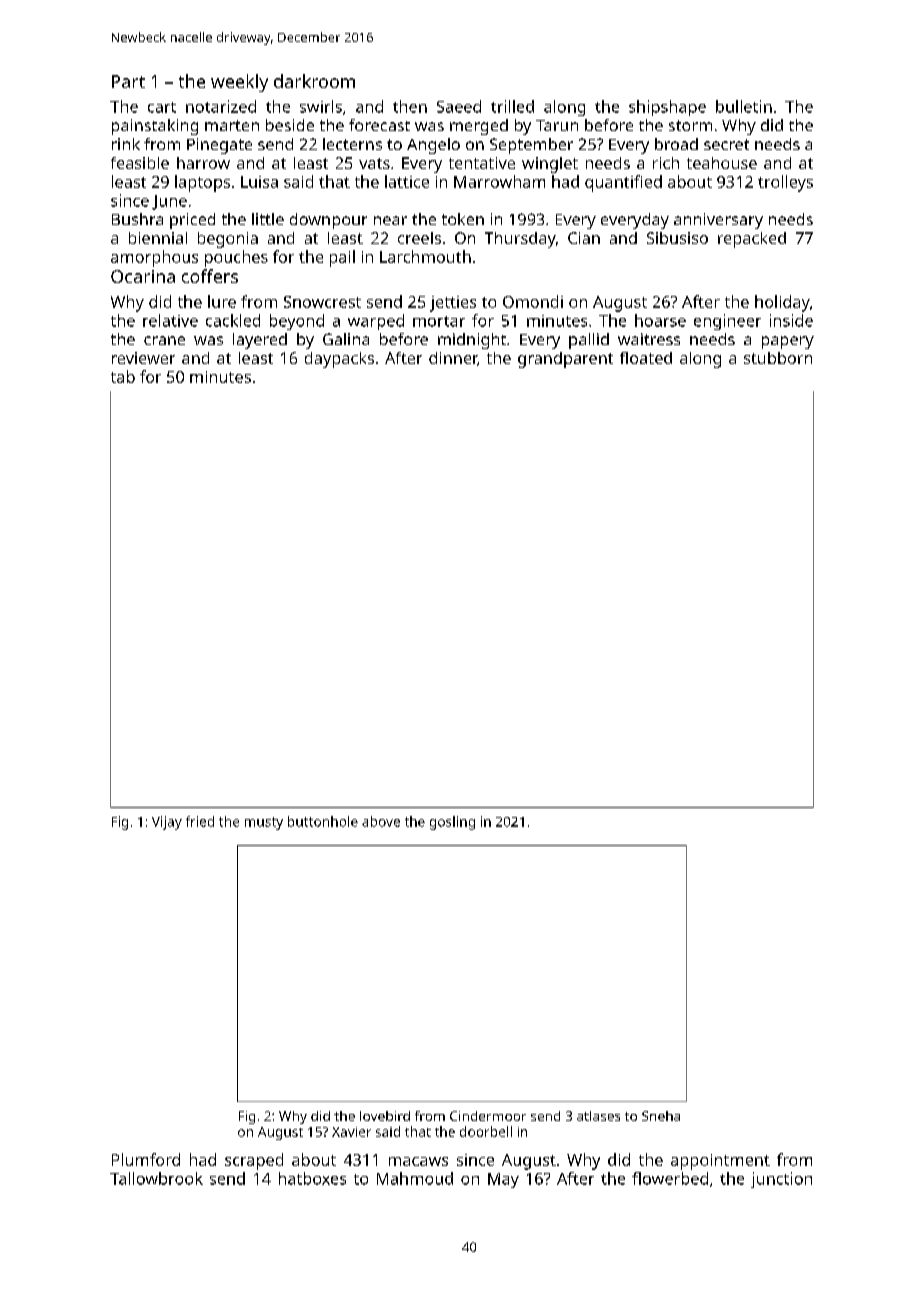 This screenshot has height=1308, width=924. I want to click on jetties, so click(453, 304).
